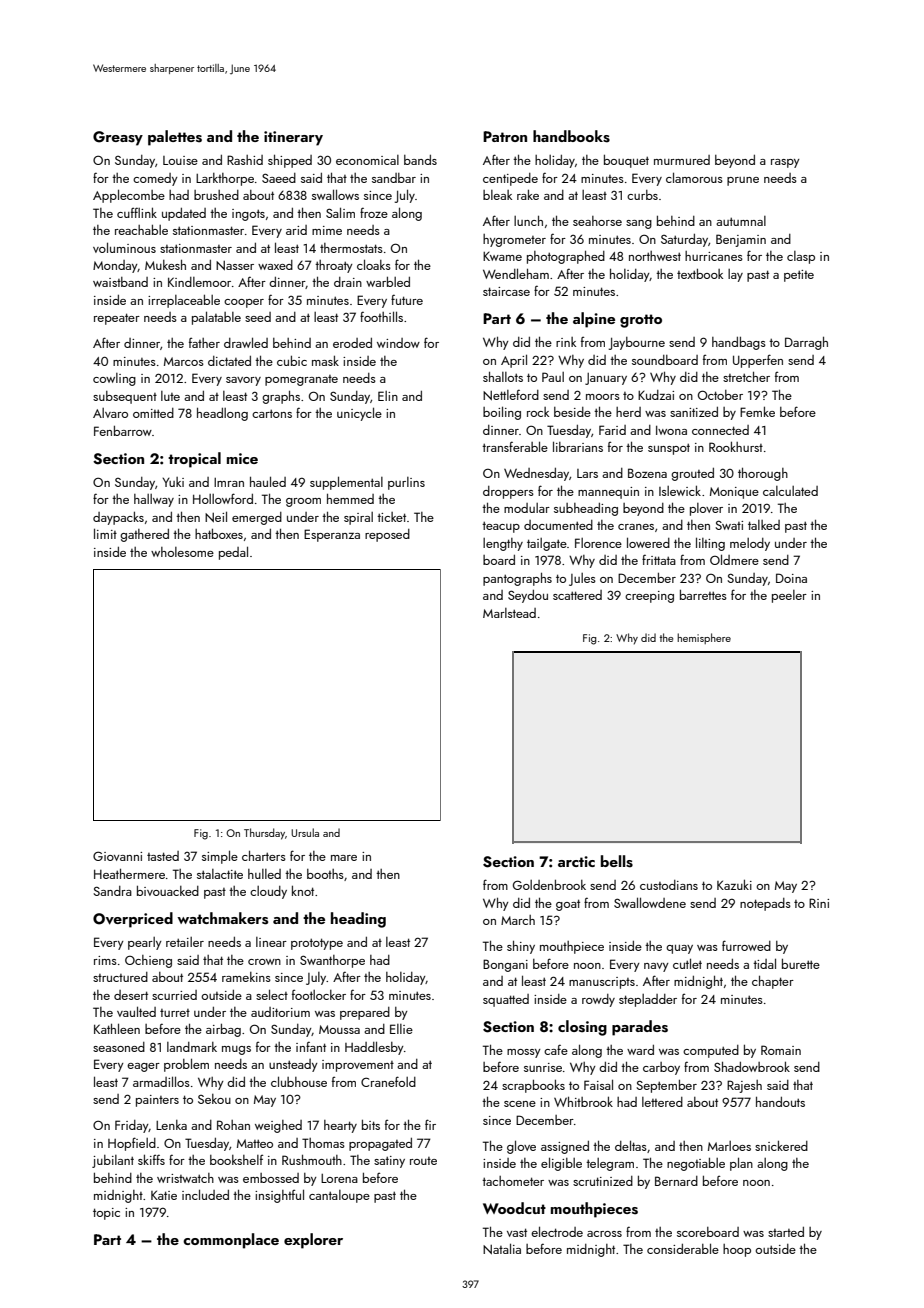 This document has height=1308, width=924. I want to click on itinerary, so click(293, 138).
